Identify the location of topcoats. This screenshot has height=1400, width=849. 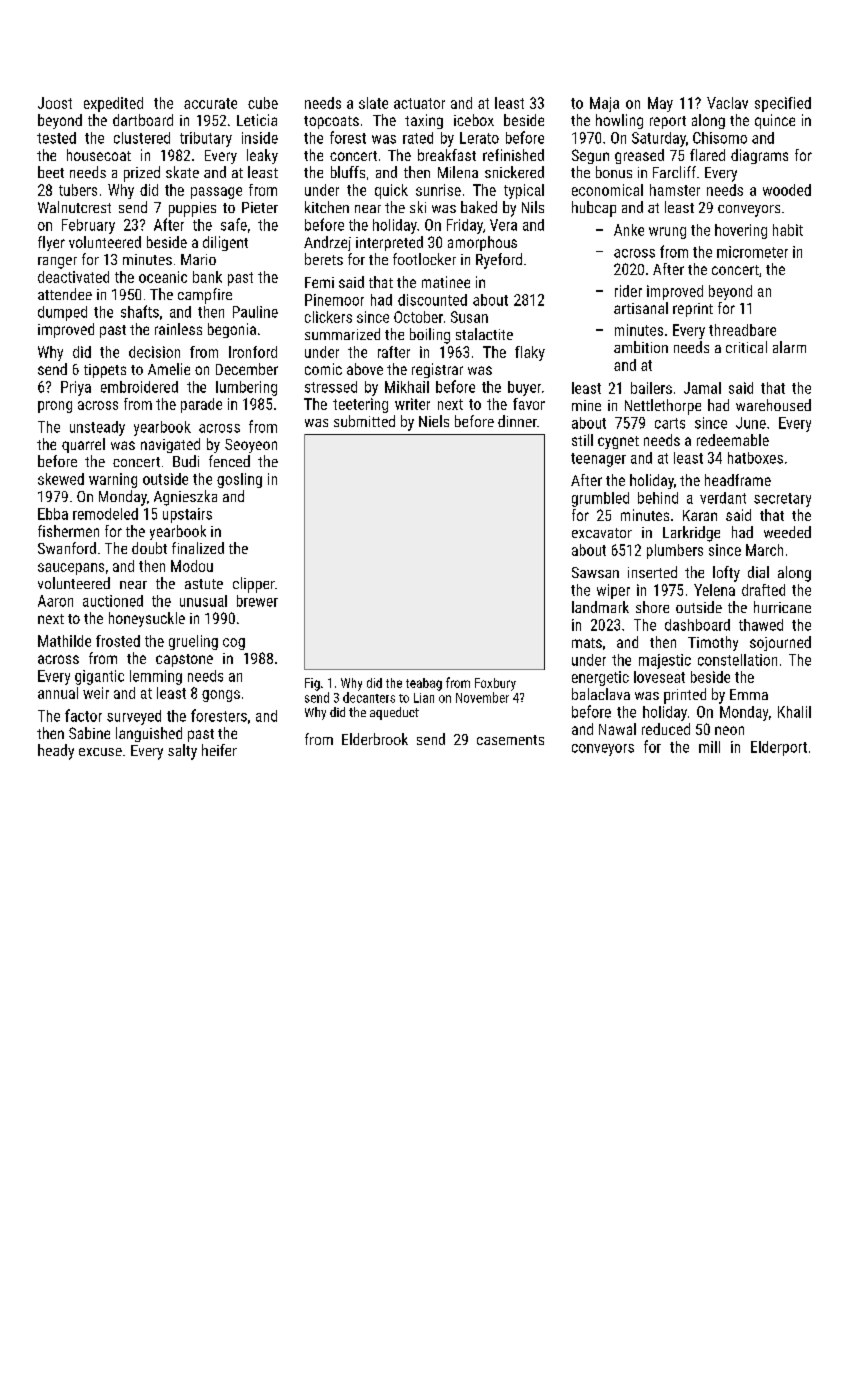
(331, 122).
